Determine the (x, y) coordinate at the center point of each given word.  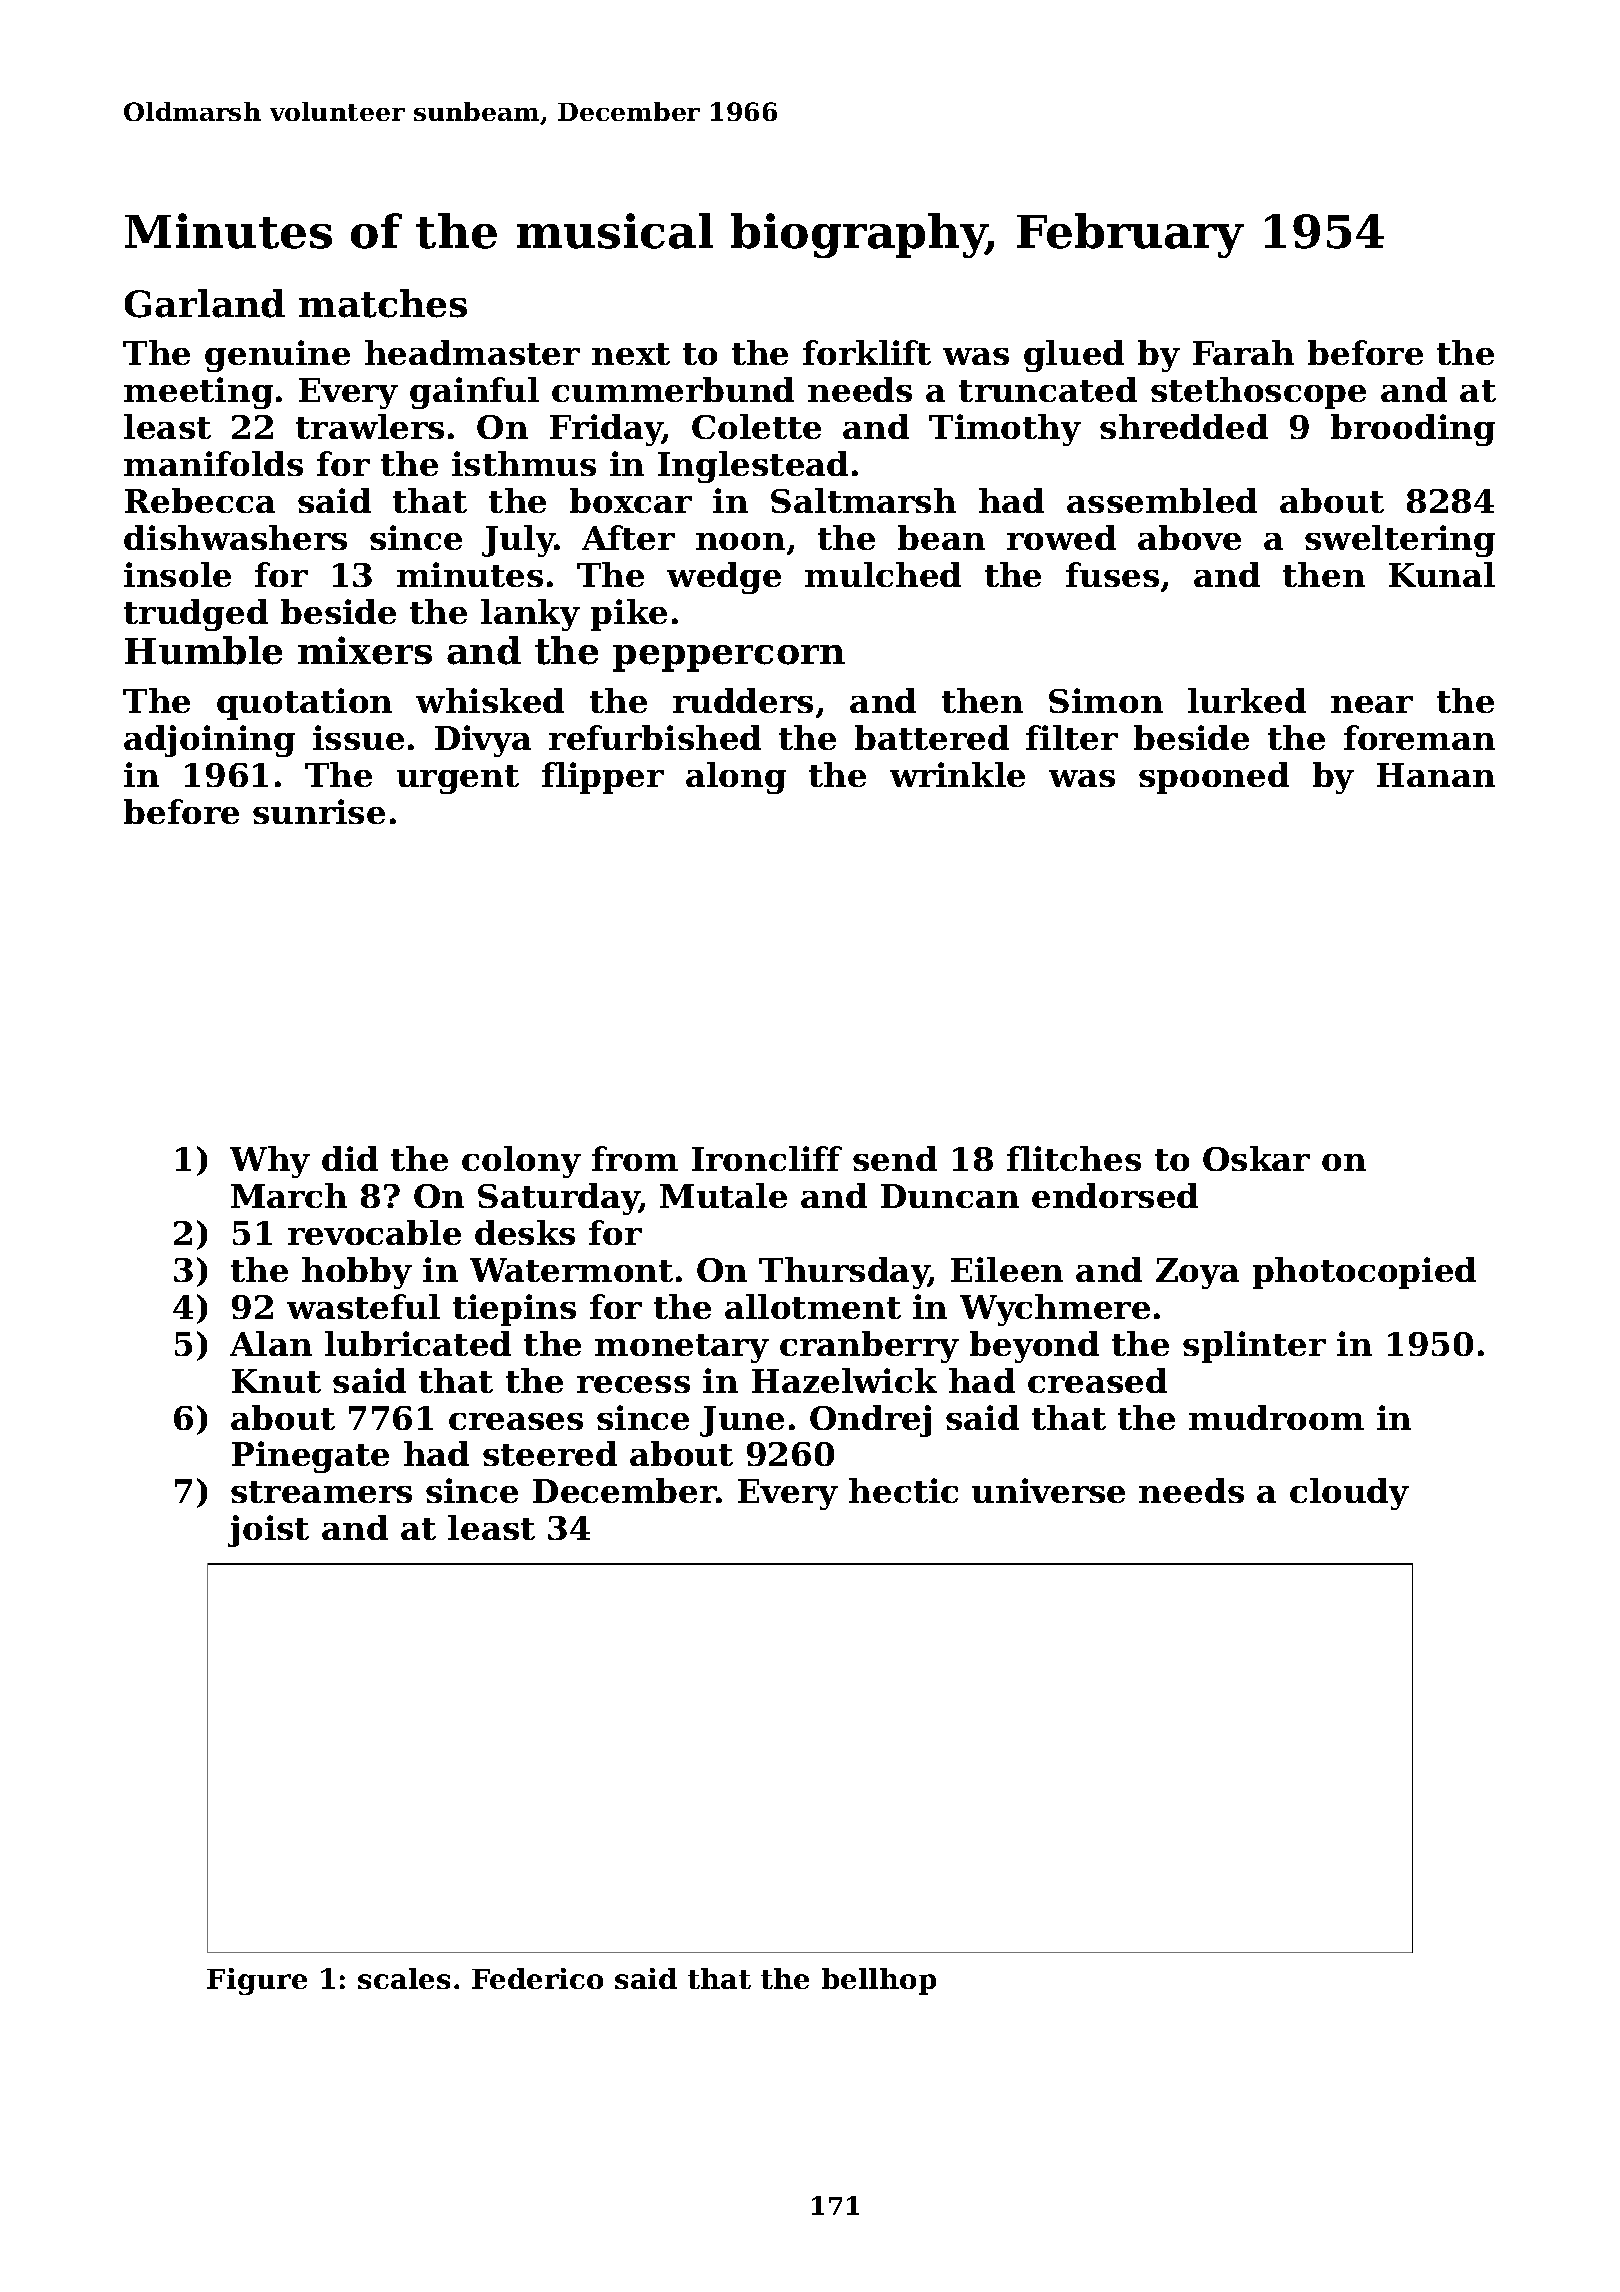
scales (404, 1978)
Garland (205, 303)
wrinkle (957, 774)
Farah (1243, 352)
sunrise (319, 811)
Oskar (1256, 1158)
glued (1074, 356)
